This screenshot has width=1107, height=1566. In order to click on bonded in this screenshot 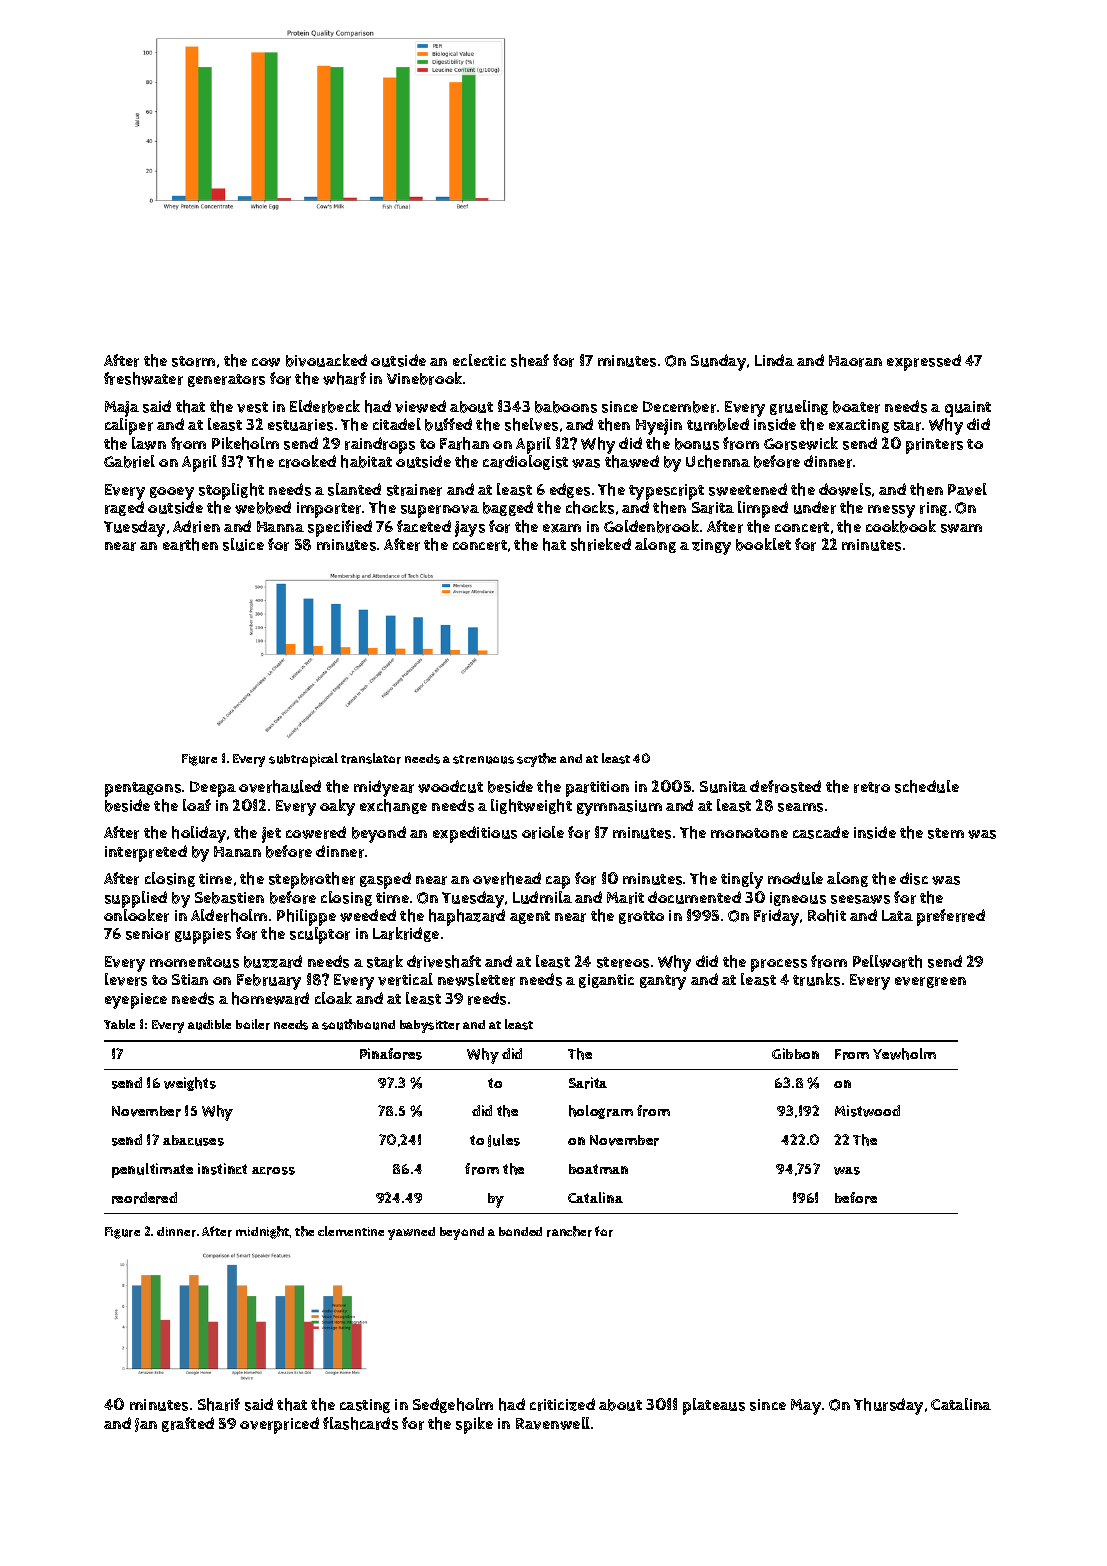, I will do `click(520, 1231)`.
